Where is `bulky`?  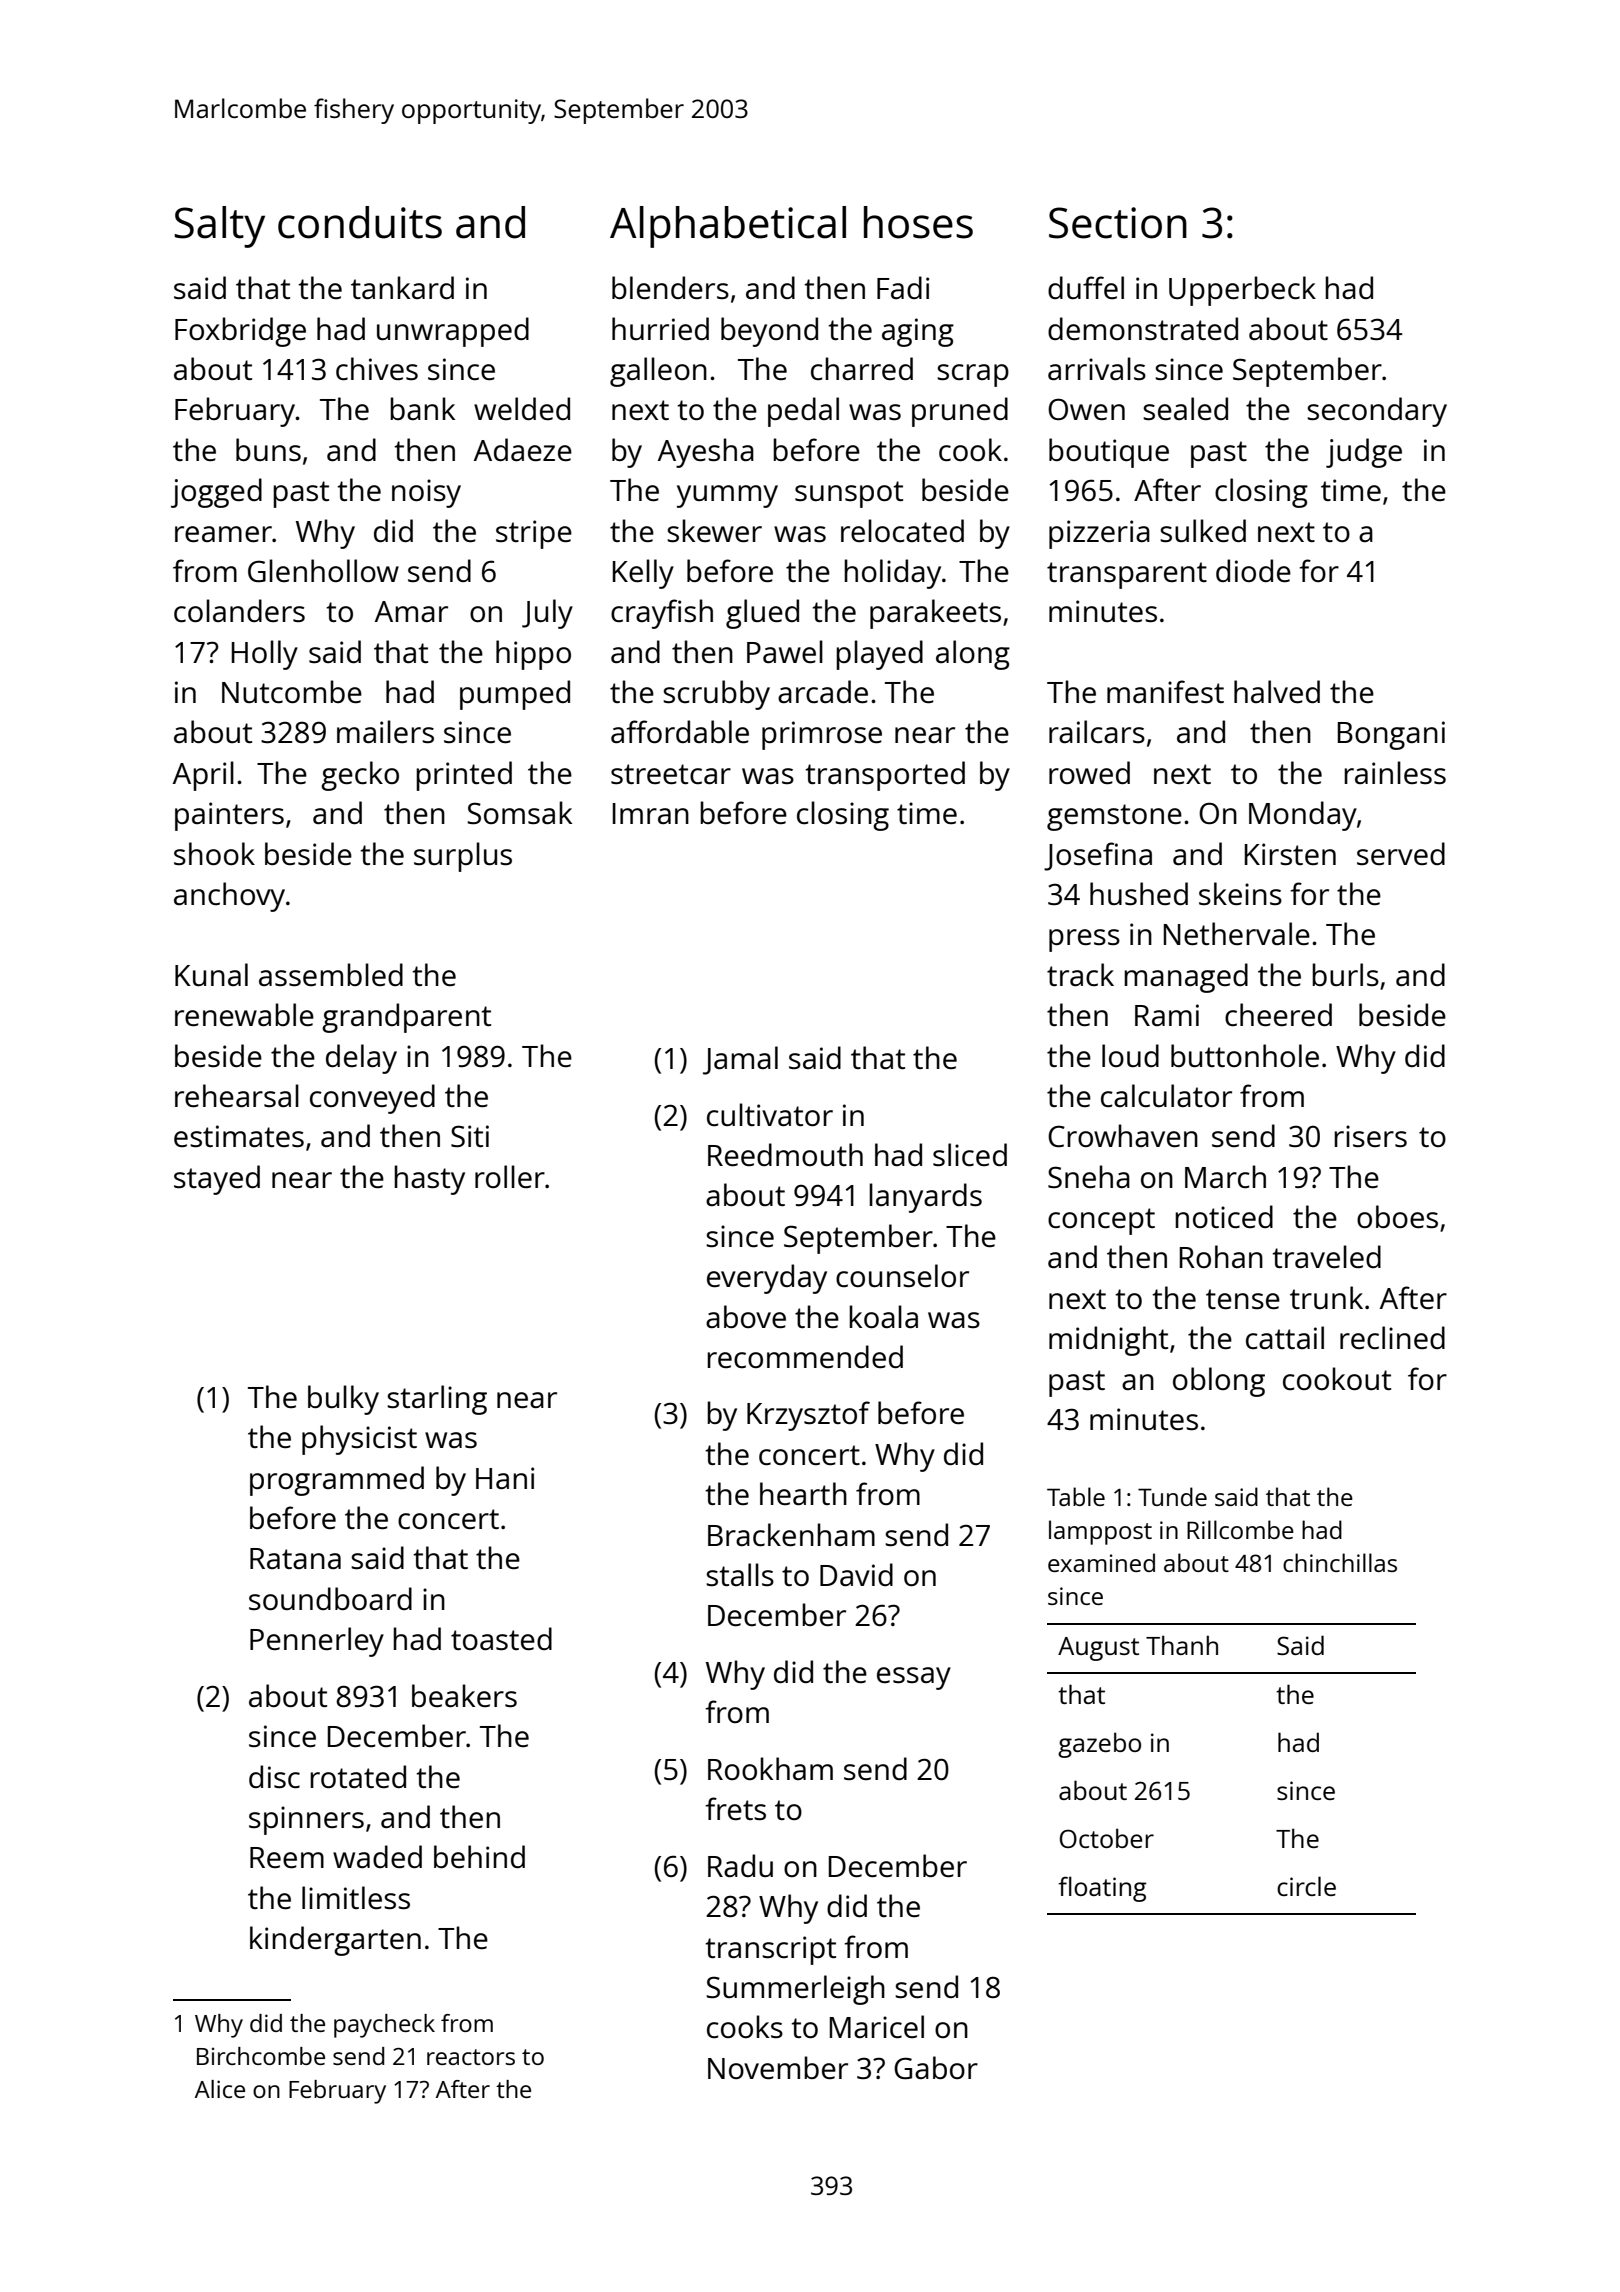 bulky is located at coordinates (343, 1400).
